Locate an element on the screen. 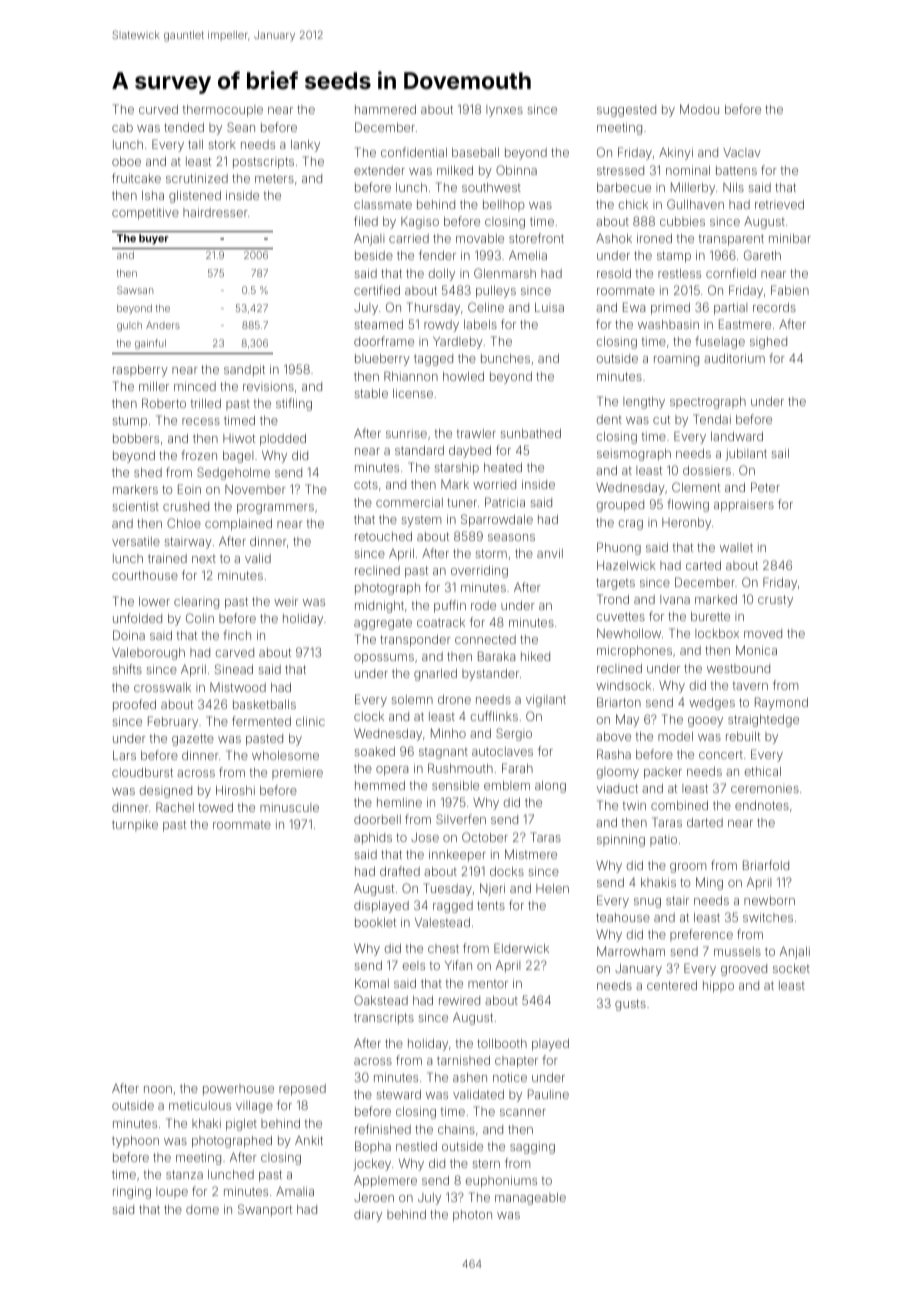 The image size is (924, 1308). noon is located at coordinates (158, 1089).
